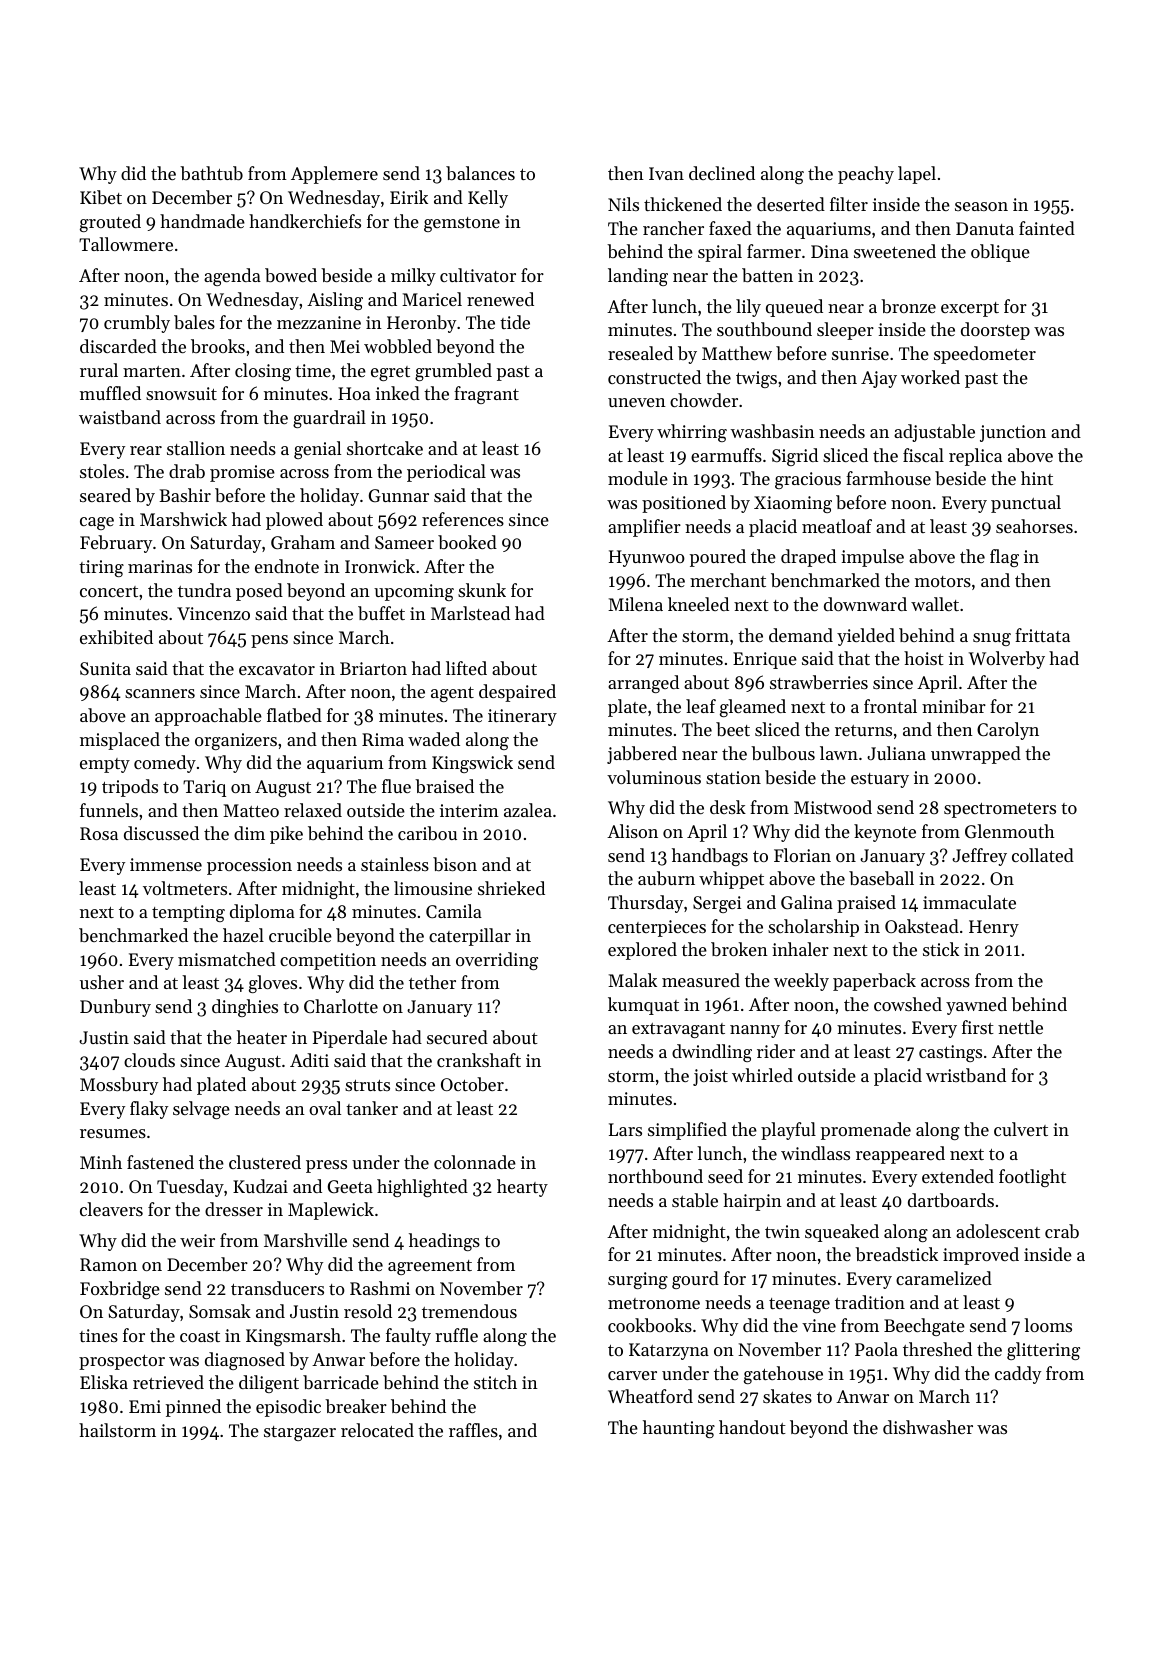  What do you see at coordinates (1032, 1178) in the document?
I see `footlight` at bounding box center [1032, 1178].
